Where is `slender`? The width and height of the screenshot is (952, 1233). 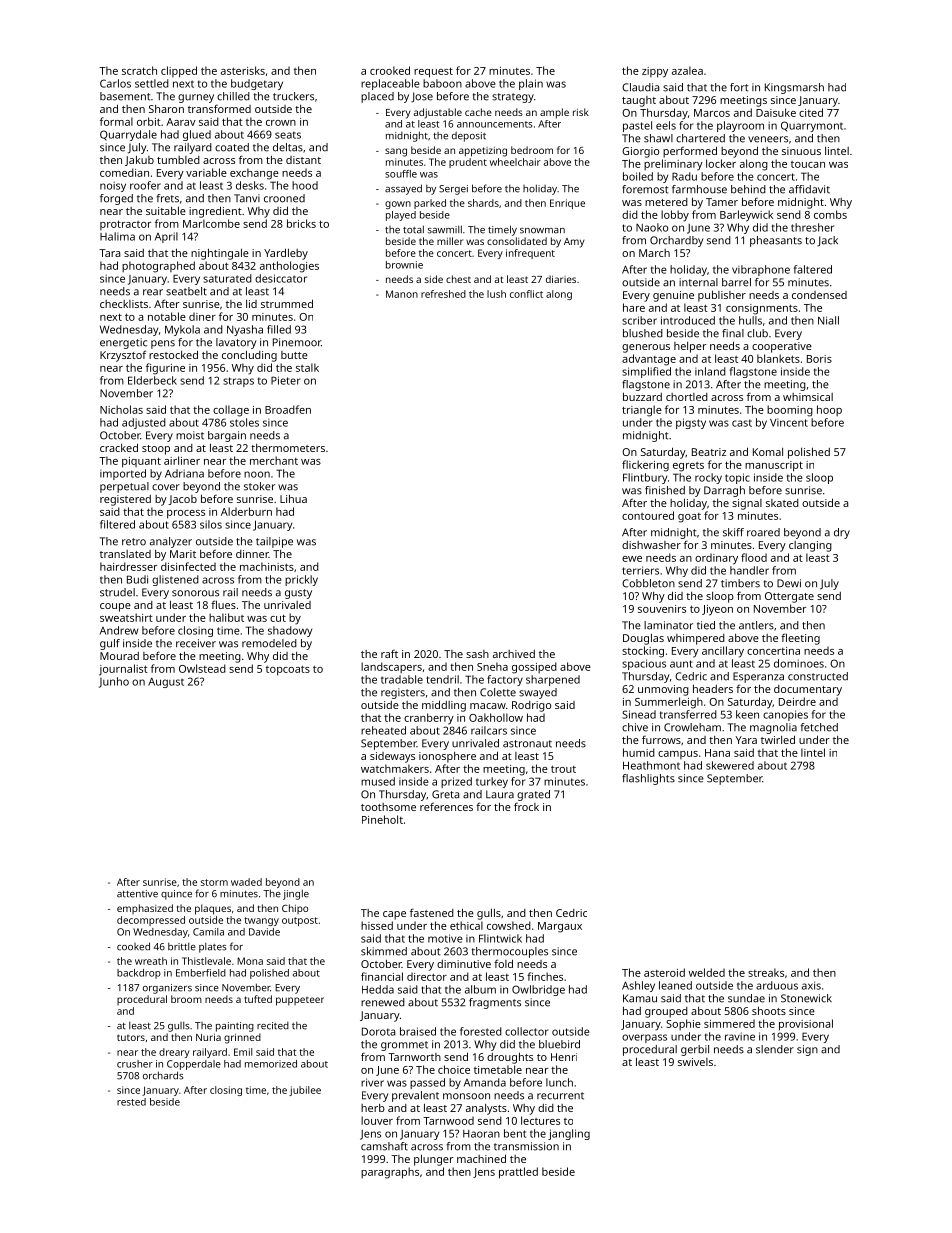
slender is located at coordinates (775, 1049).
